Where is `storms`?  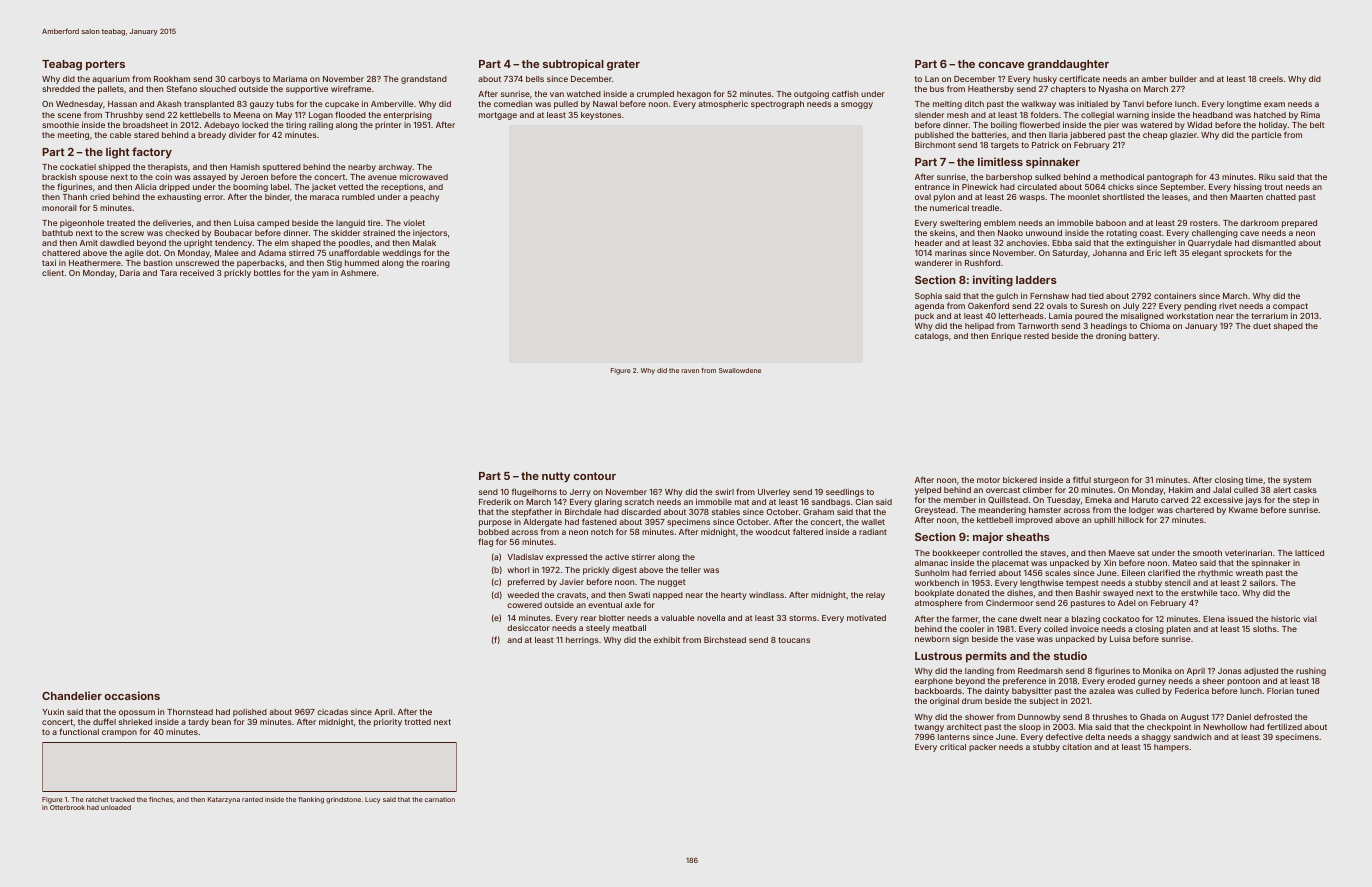 storms is located at coordinates (803, 618).
